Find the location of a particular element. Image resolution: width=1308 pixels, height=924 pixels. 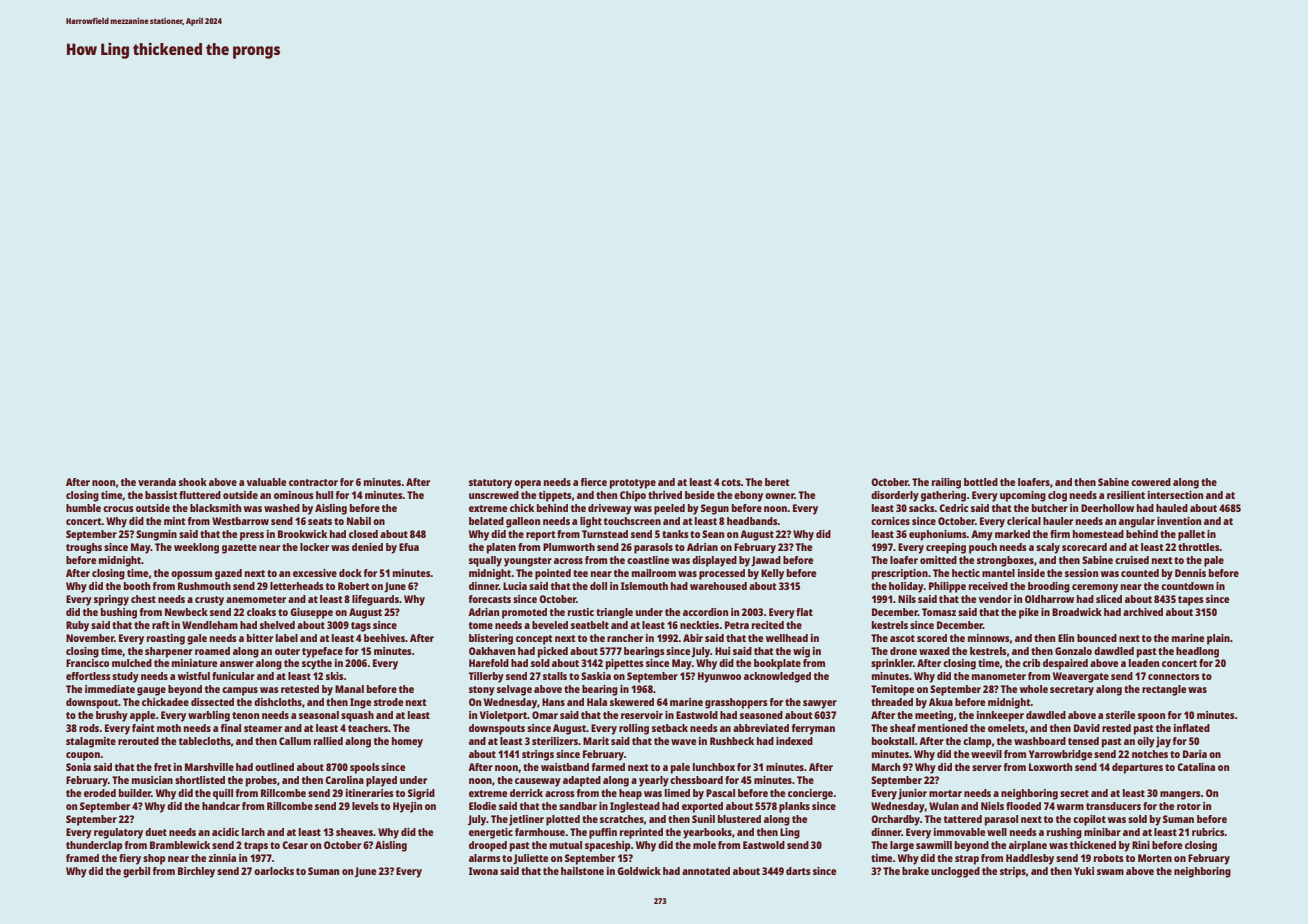

Daria is located at coordinates (1195, 754).
